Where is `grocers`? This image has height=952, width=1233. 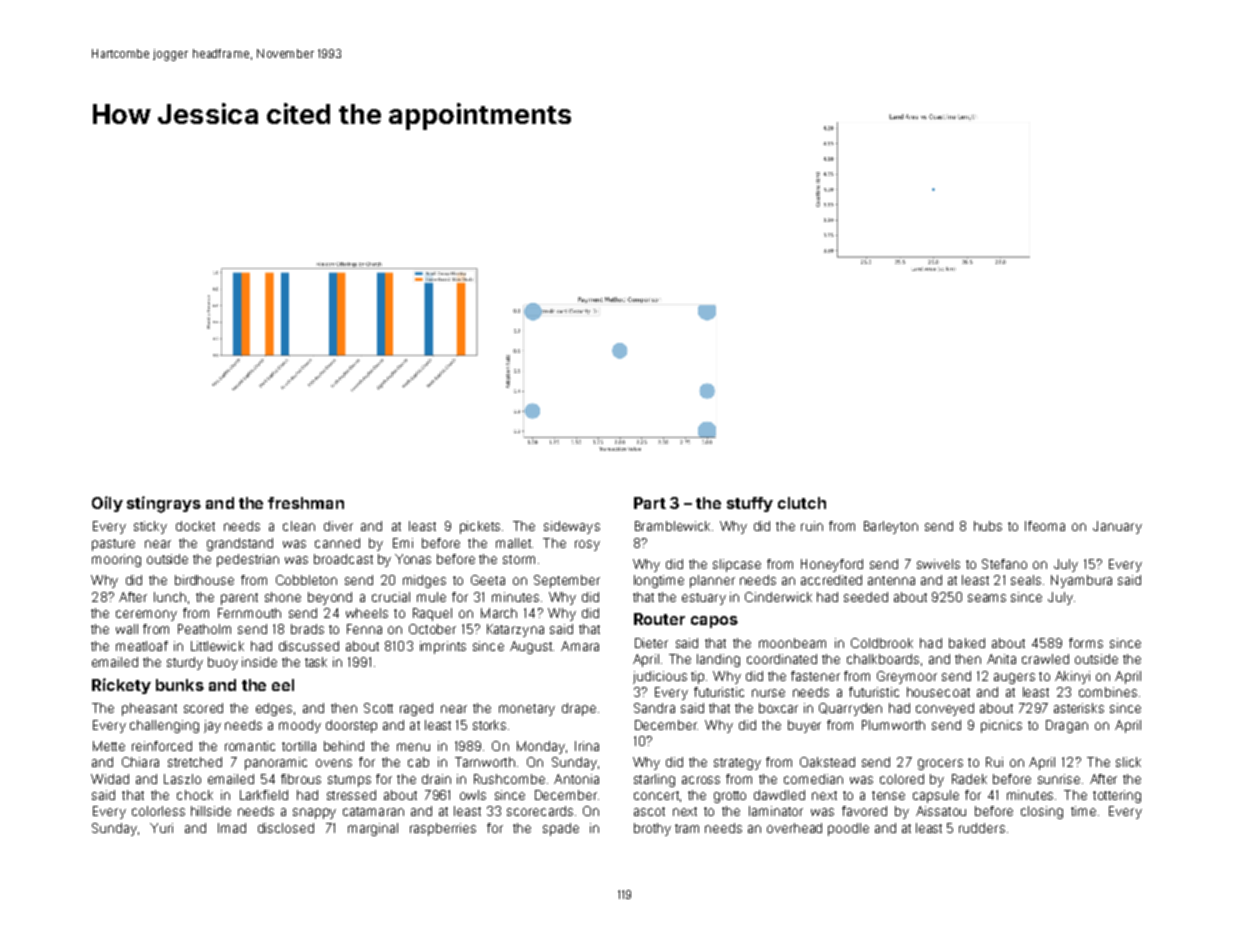
grocers is located at coordinates (940, 764).
